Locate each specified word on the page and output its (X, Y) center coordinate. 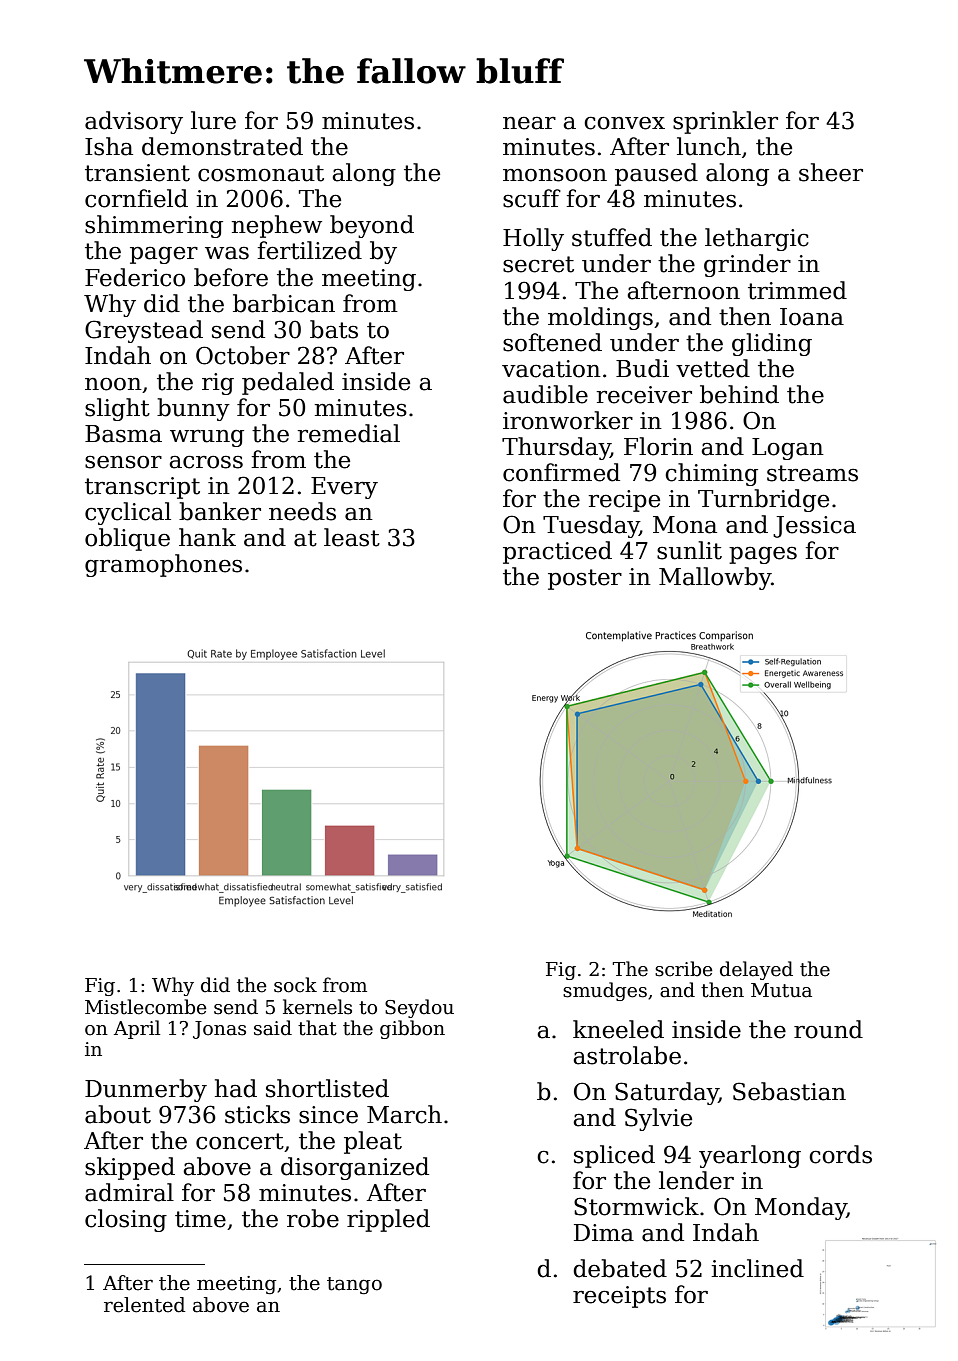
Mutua (781, 990)
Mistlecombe (146, 1007)
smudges (605, 991)
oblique (127, 539)
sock (295, 985)
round (828, 1029)
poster (585, 579)
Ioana (812, 317)
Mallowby (715, 578)
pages (763, 555)
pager (164, 255)
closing (126, 1220)
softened (552, 342)
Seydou (419, 1008)
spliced (614, 1156)
